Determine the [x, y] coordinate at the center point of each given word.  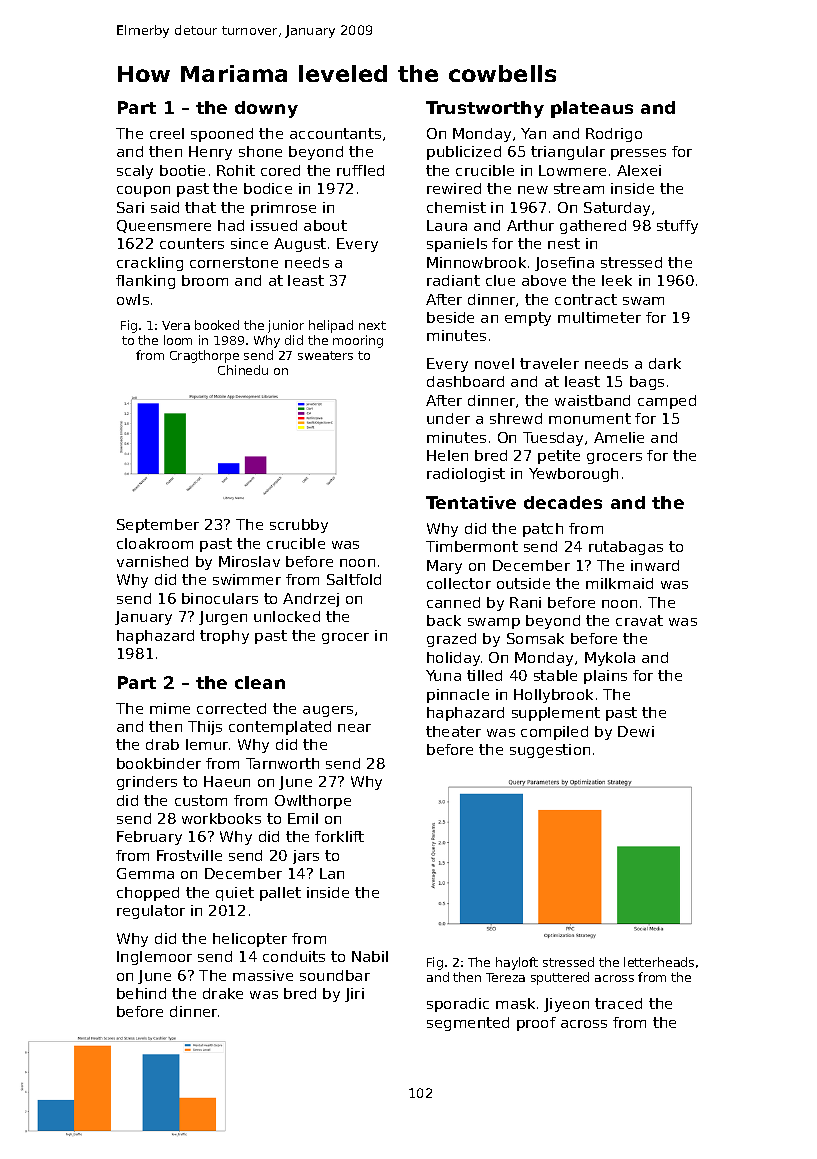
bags [647, 383]
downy [266, 109]
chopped [148, 894]
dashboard [465, 381]
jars [306, 857]
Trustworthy [485, 109]
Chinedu [243, 370]
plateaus [592, 109]
